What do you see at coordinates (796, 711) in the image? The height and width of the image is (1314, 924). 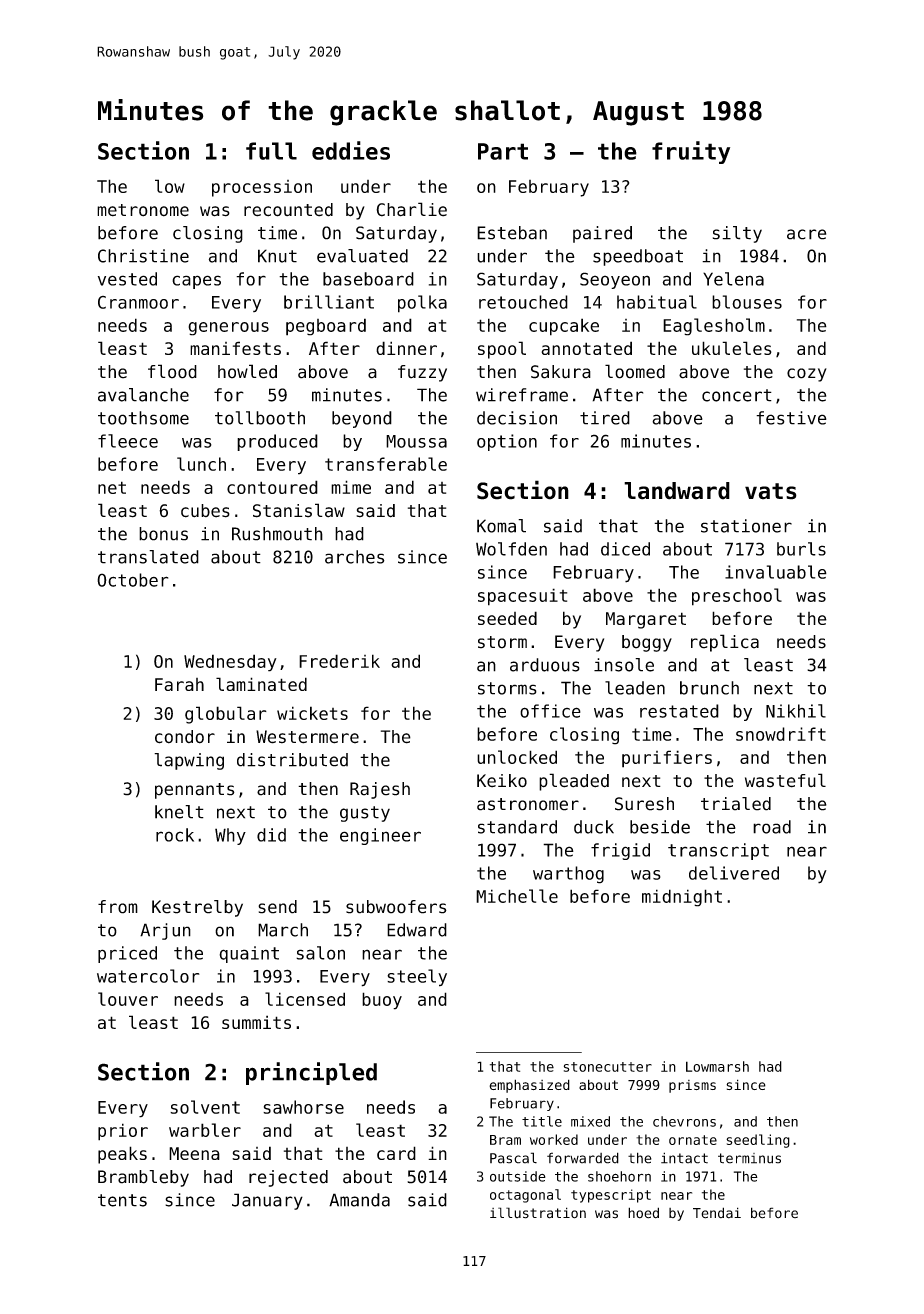 I see `Nikhil` at bounding box center [796, 711].
